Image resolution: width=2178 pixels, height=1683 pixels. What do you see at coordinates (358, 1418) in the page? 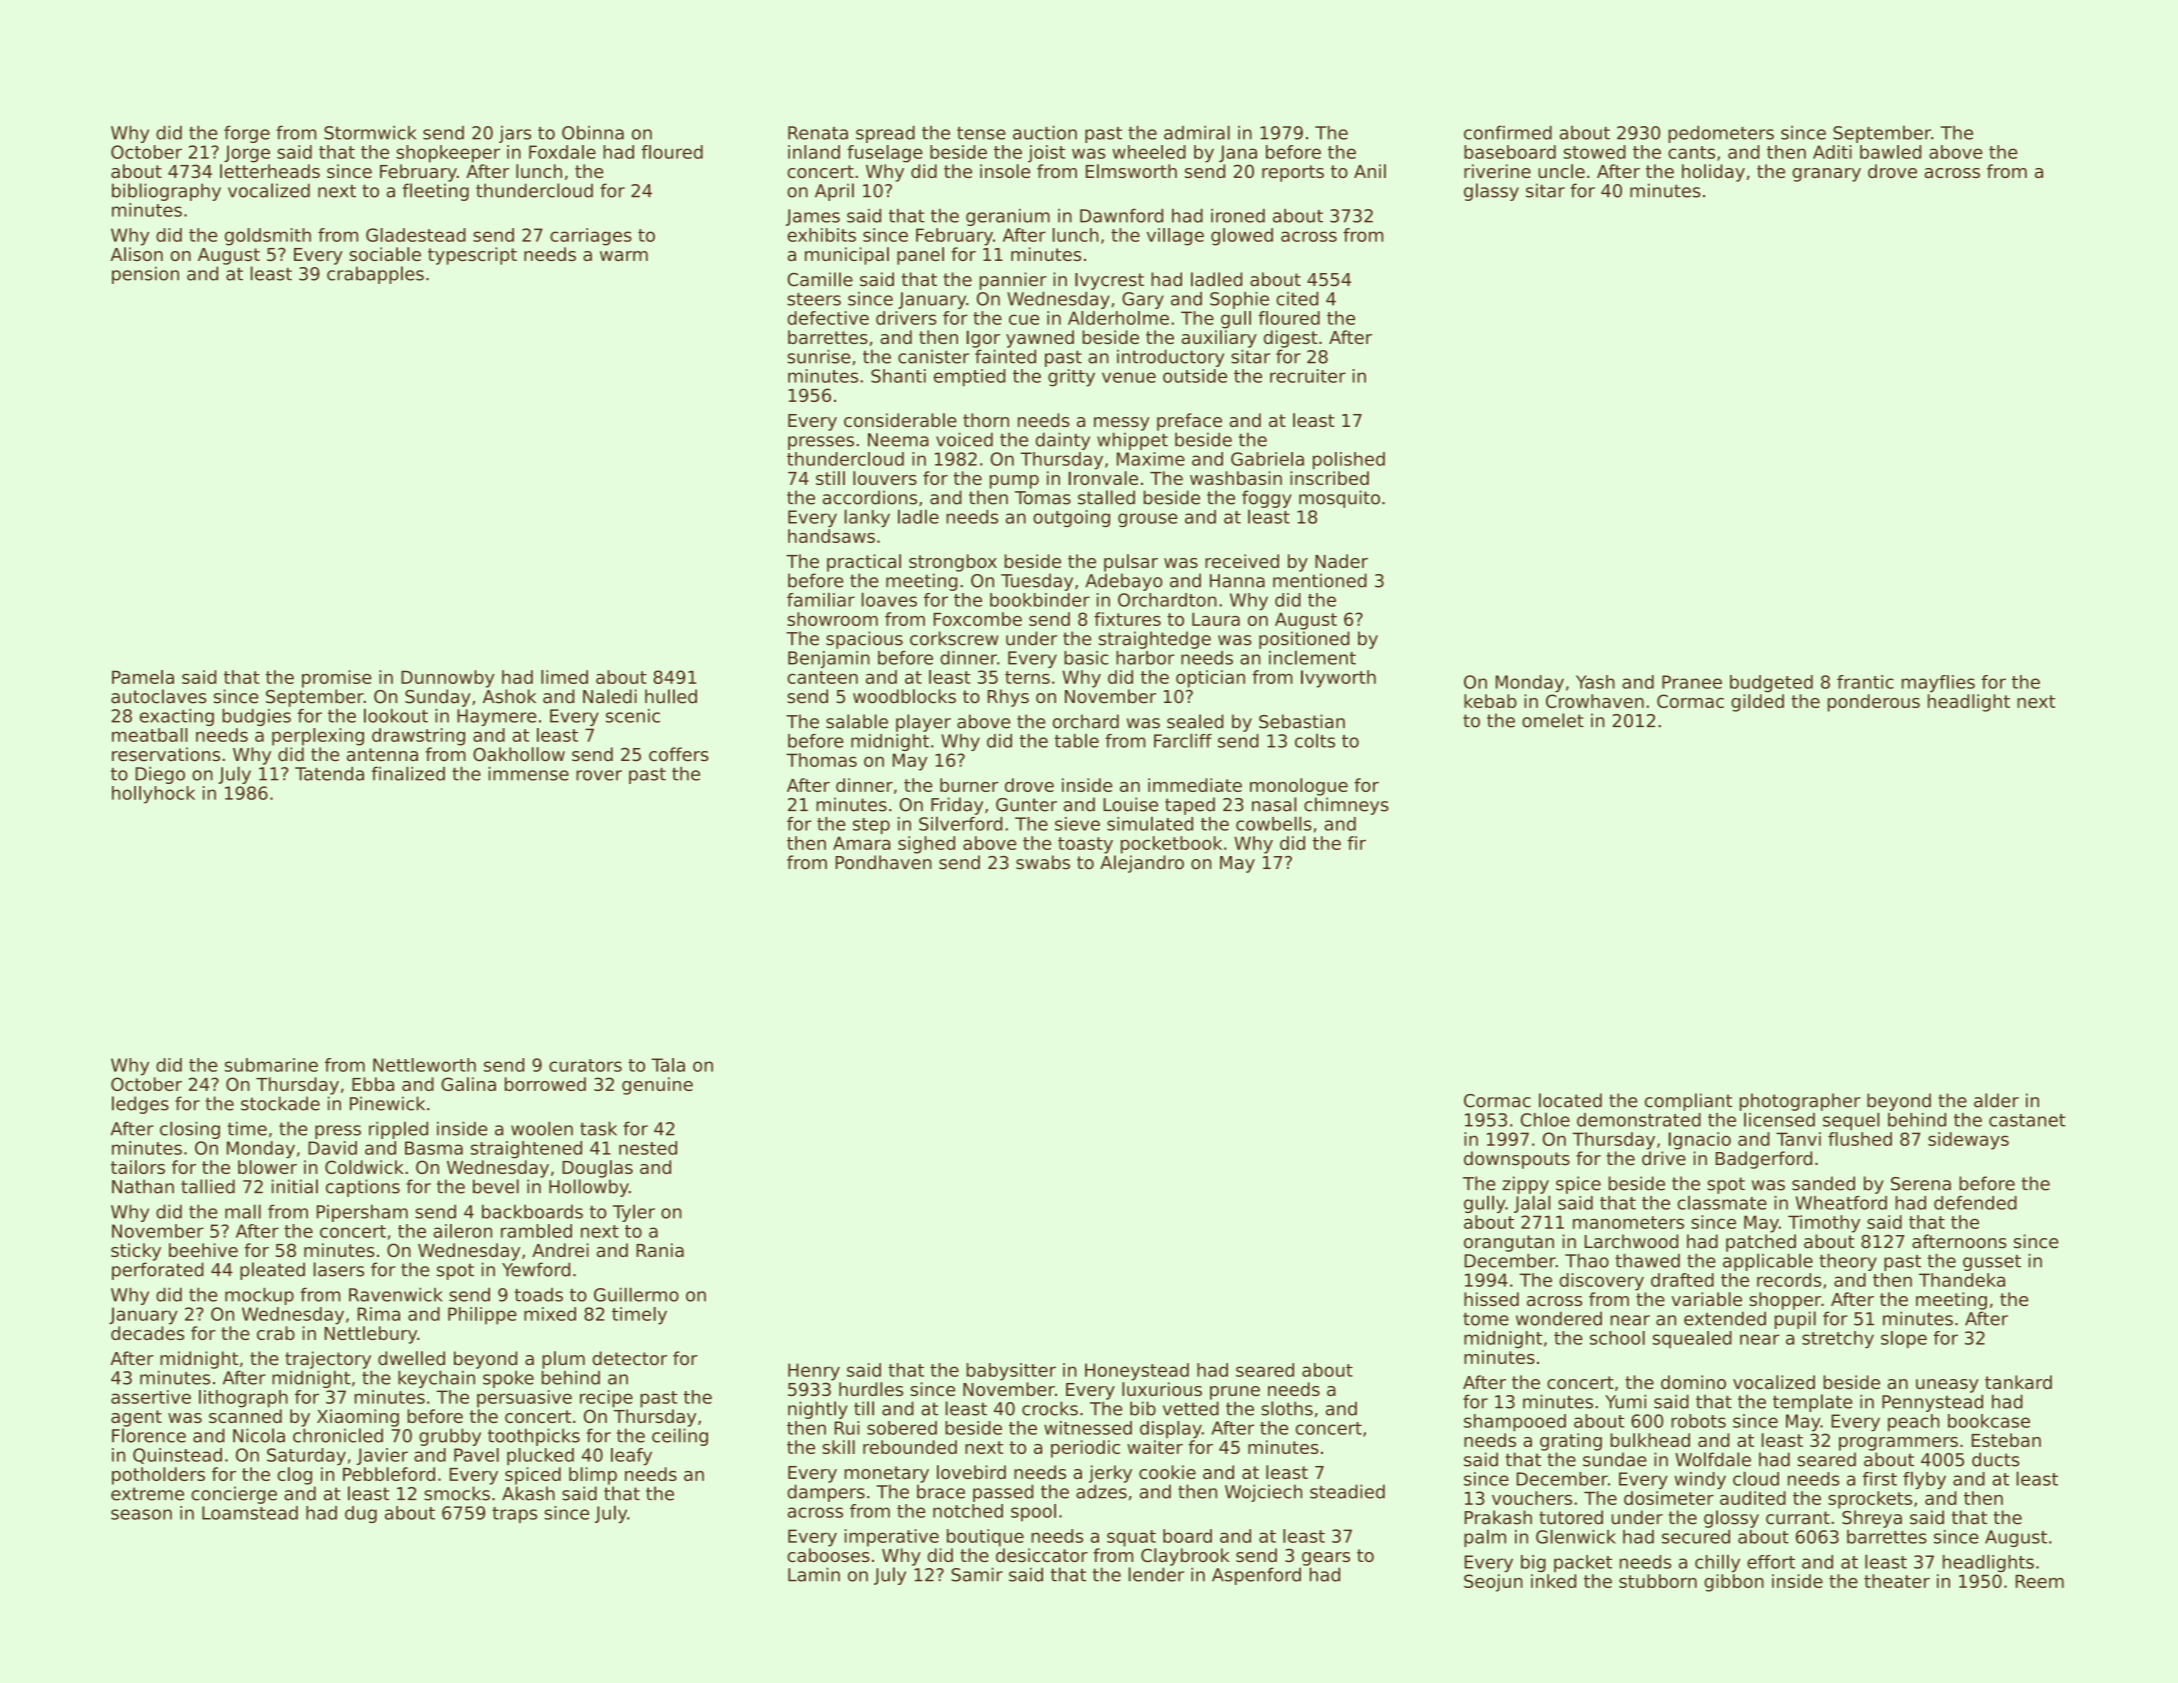
I see `Xiaoming` at bounding box center [358, 1418].
